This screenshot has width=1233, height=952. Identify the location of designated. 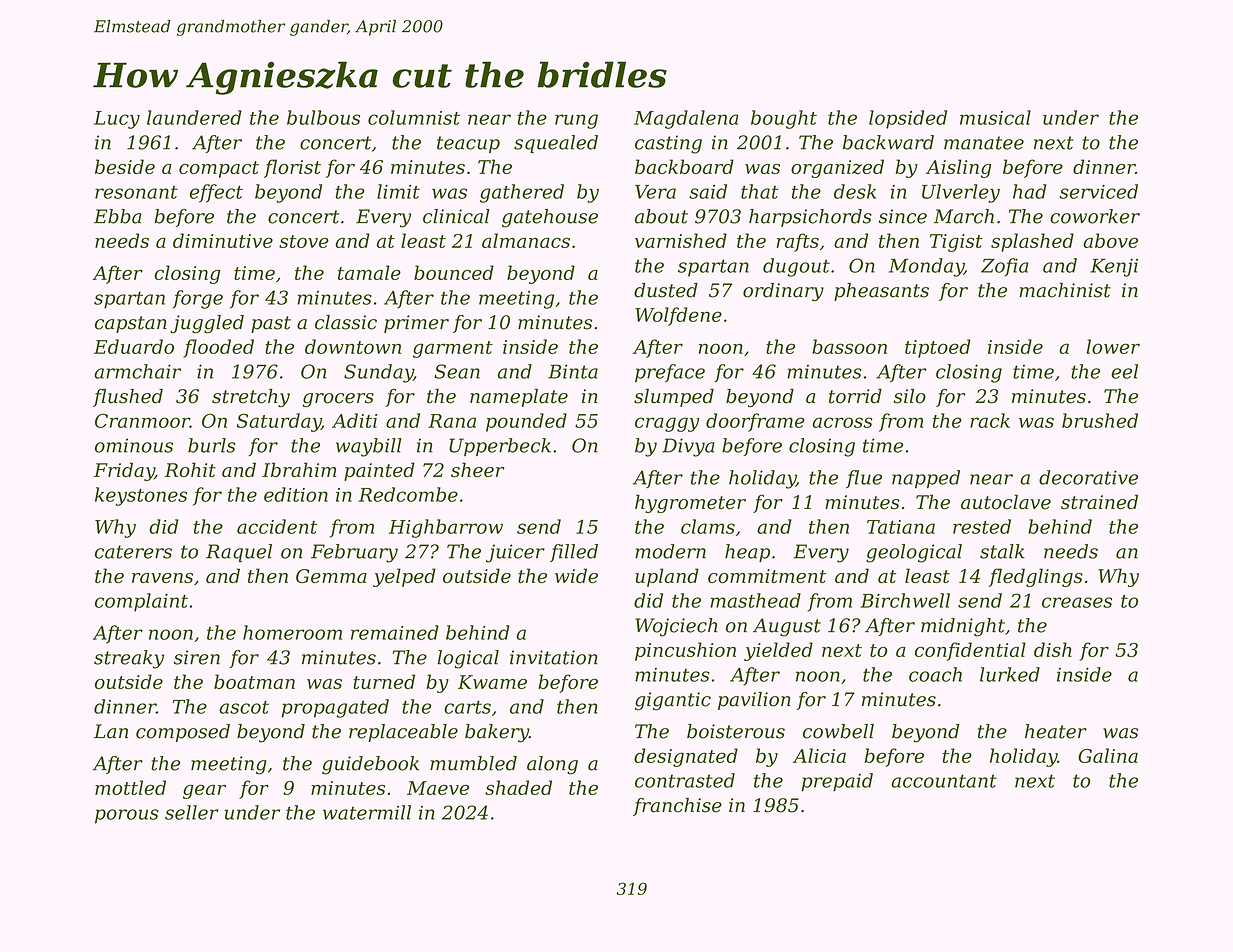
(686, 757).
